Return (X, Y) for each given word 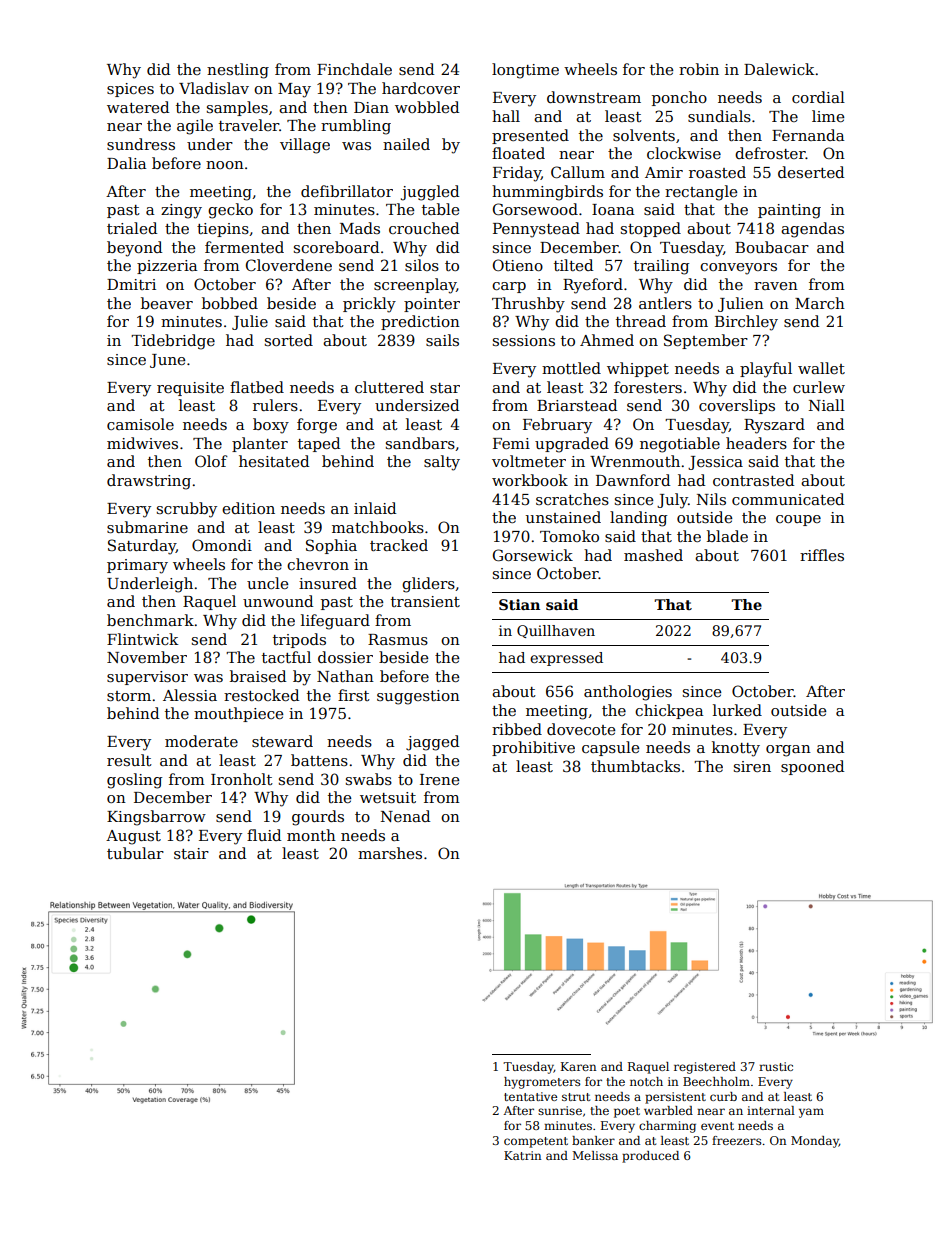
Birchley (746, 323)
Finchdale (354, 69)
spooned (812, 767)
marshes (390, 853)
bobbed (230, 303)
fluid (264, 835)
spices (130, 90)
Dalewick (779, 69)
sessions (524, 340)
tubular (135, 853)
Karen (578, 1066)
